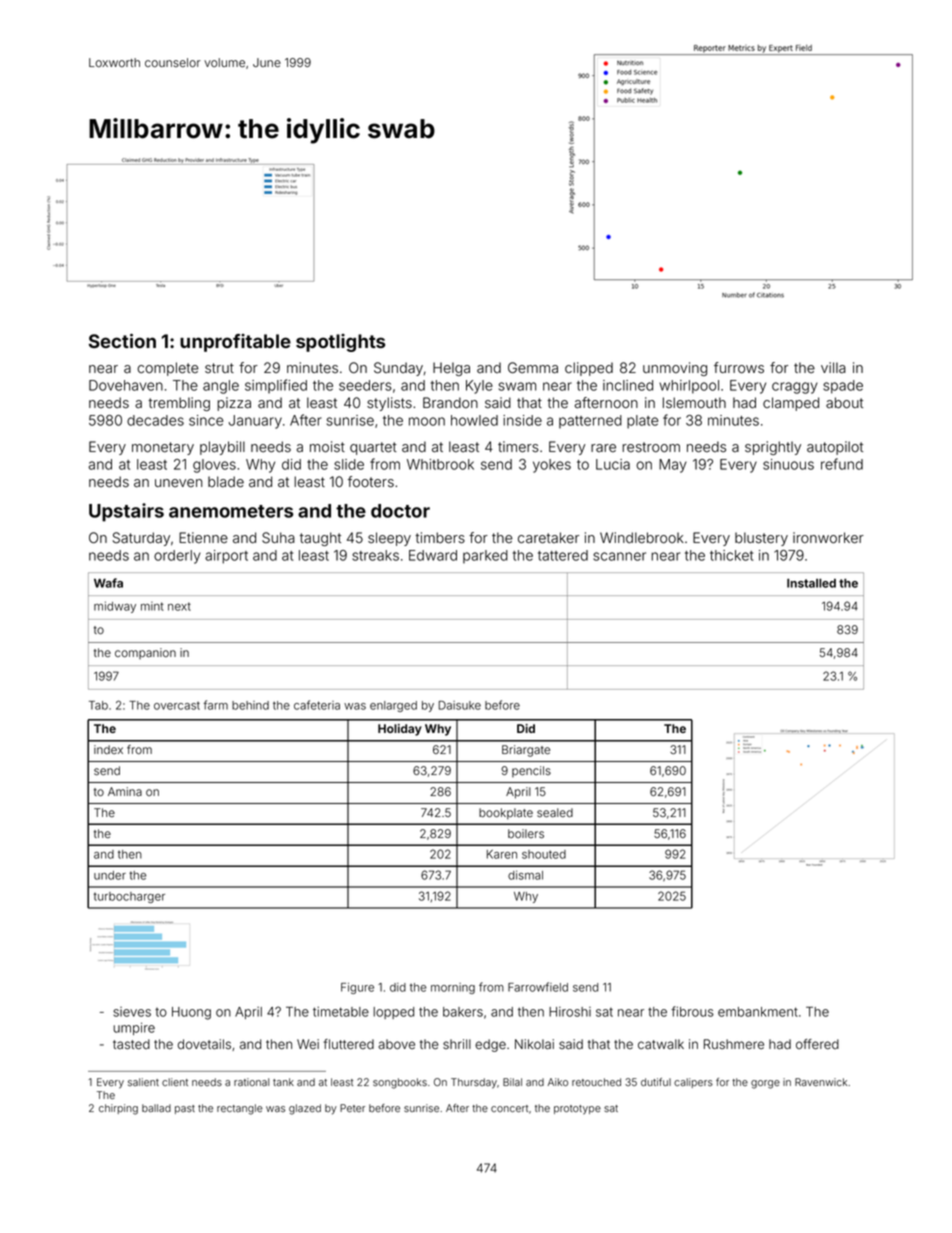  I want to click on Gemma, so click(533, 368).
